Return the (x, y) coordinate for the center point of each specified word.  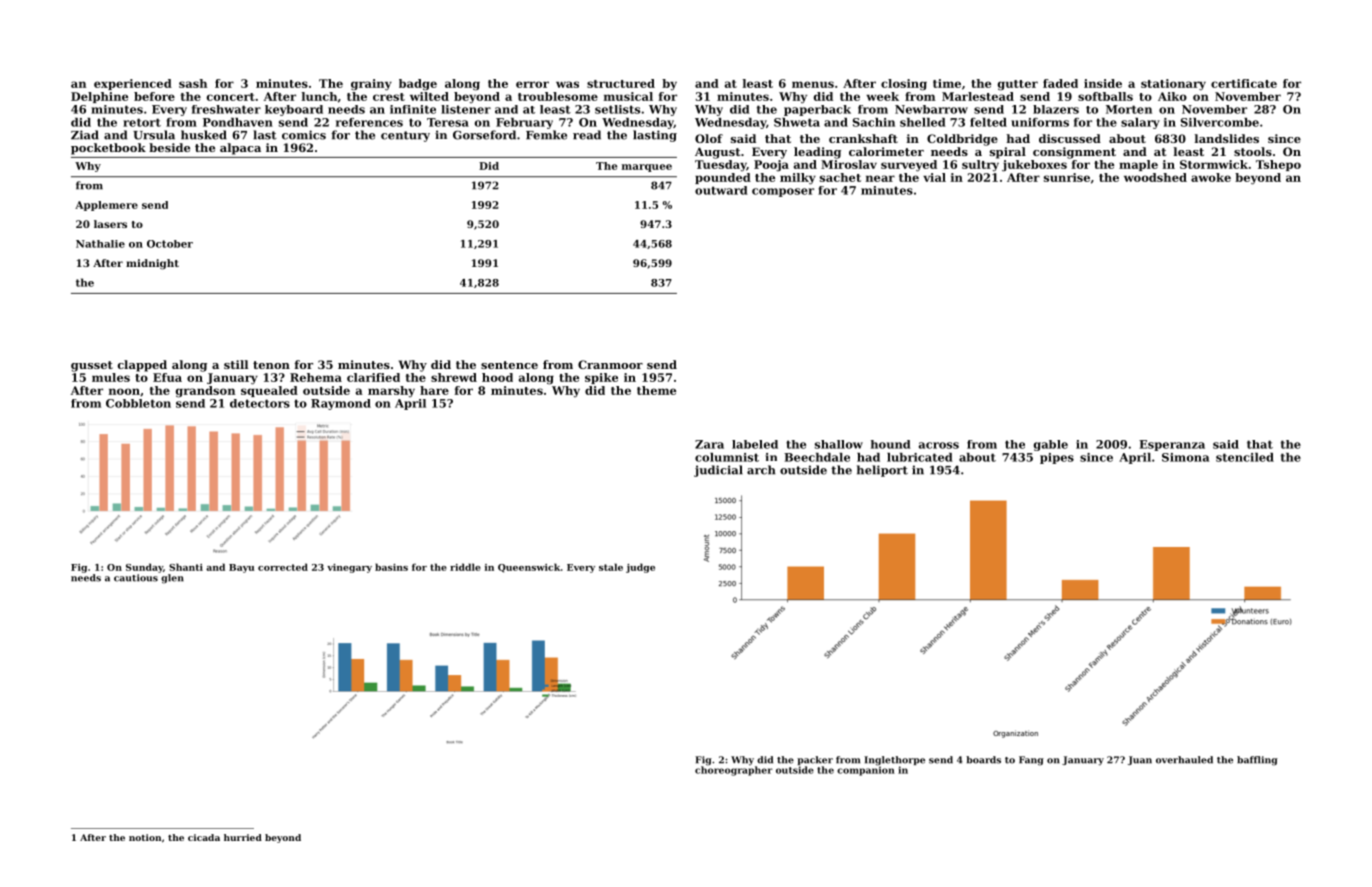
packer (815, 760)
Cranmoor (610, 364)
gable (1051, 445)
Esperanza (1172, 445)
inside (1103, 83)
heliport (882, 471)
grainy (371, 85)
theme (656, 390)
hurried (243, 837)
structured (621, 83)
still (236, 364)
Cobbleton (138, 403)
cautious (136, 578)
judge (640, 568)
